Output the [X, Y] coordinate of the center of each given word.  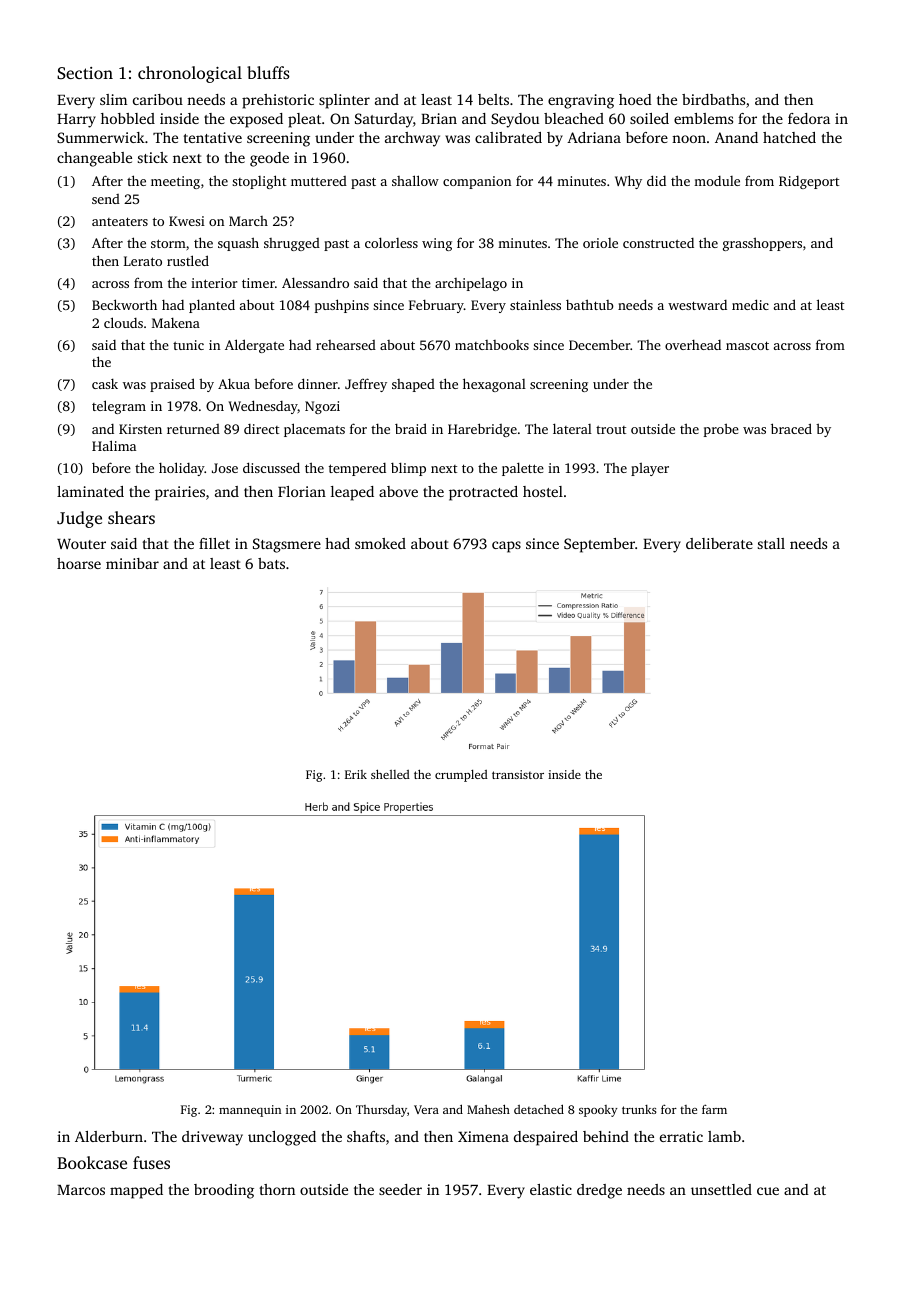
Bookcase [92, 1162]
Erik [356, 774]
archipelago [471, 284]
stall [771, 543]
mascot [747, 345]
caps [506, 547]
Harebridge [482, 430]
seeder [400, 1189]
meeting [175, 182]
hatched [789, 137]
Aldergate [254, 346]
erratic [681, 1136]
